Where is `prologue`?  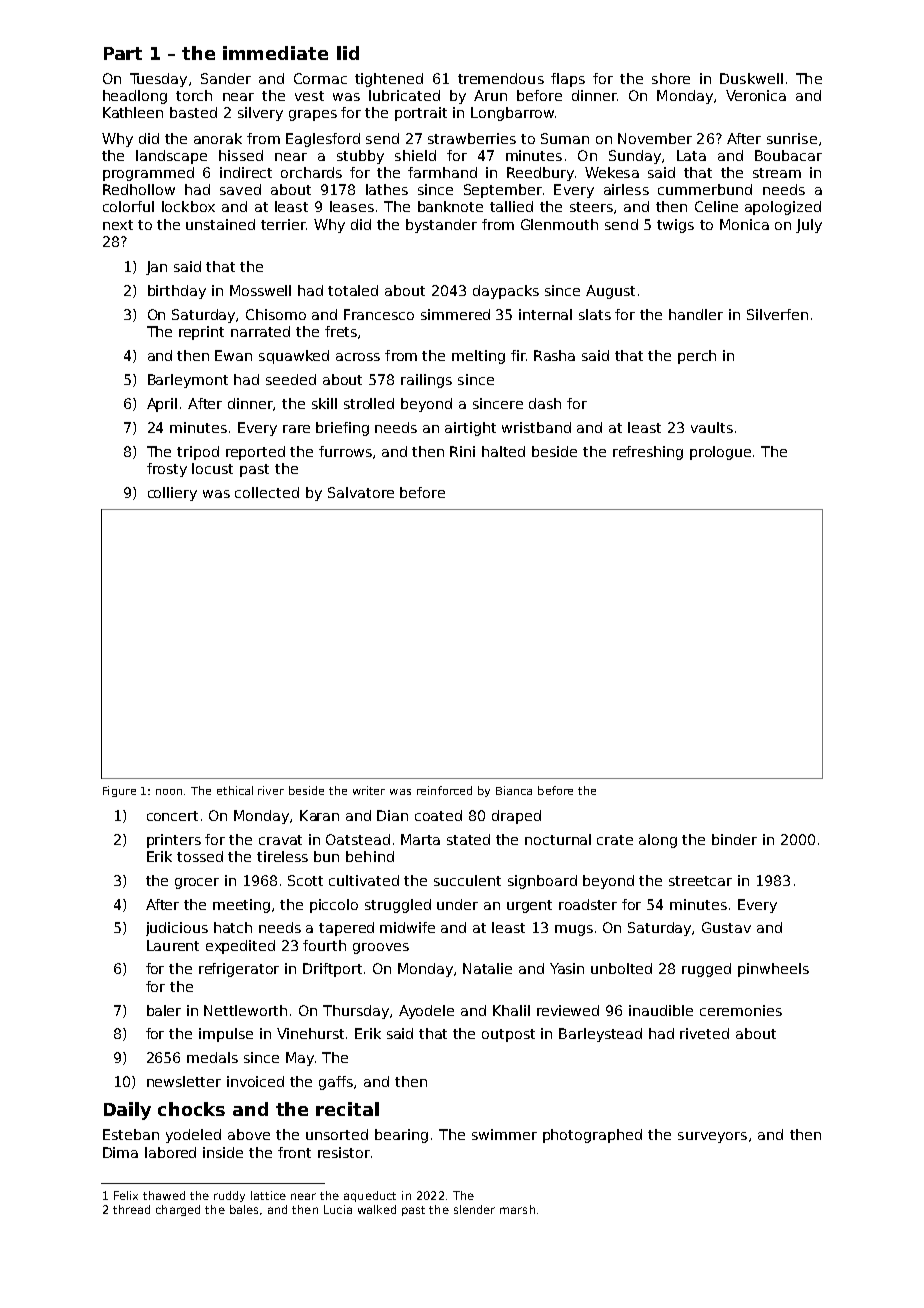
prologue is located at coordinates (720, 453).
